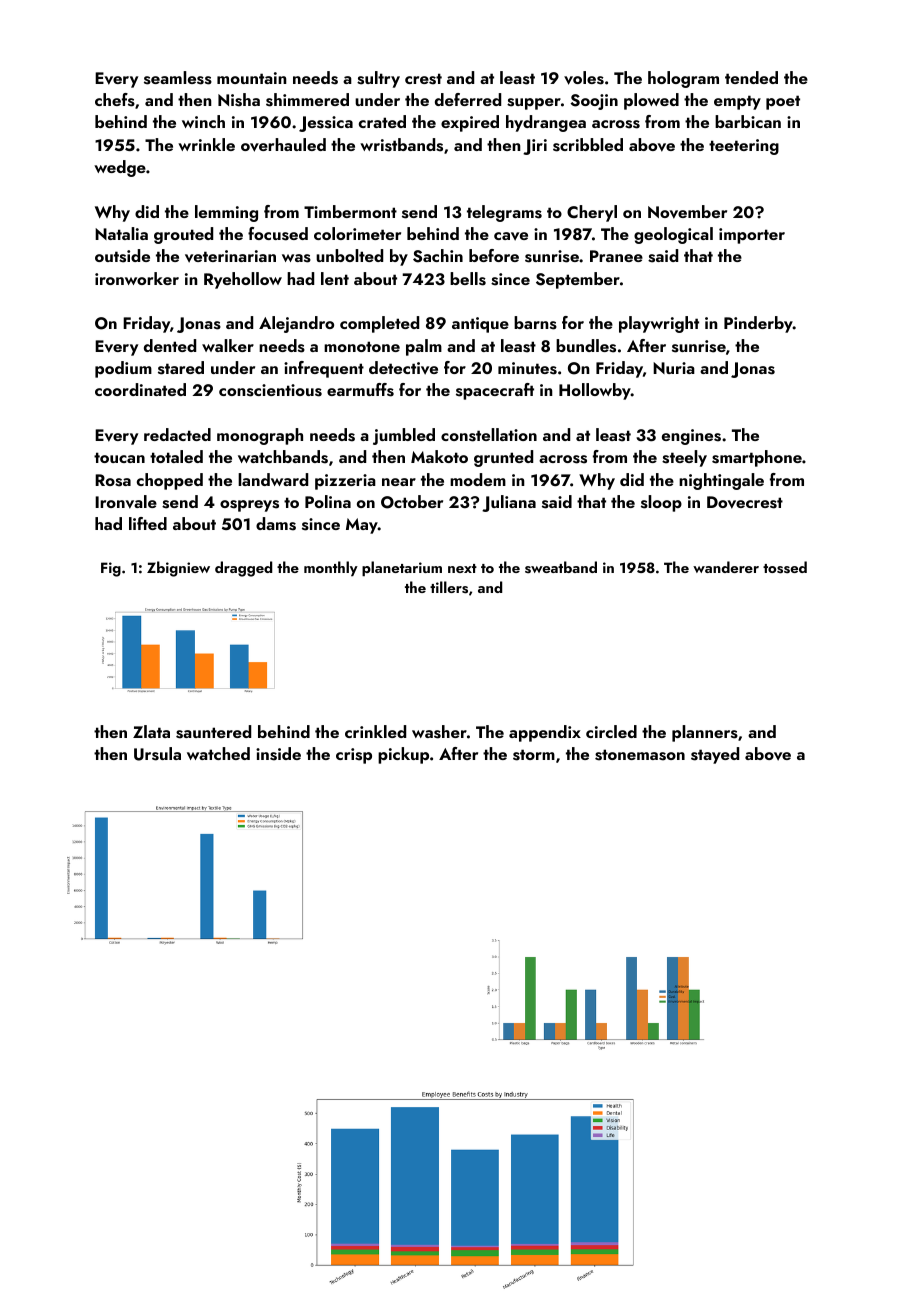 Image resolution: width=908 pixels, height=1316 pixels. Describe the element at coordinates (324, 369) in the screenshot. I see `infrequent` at that location.
